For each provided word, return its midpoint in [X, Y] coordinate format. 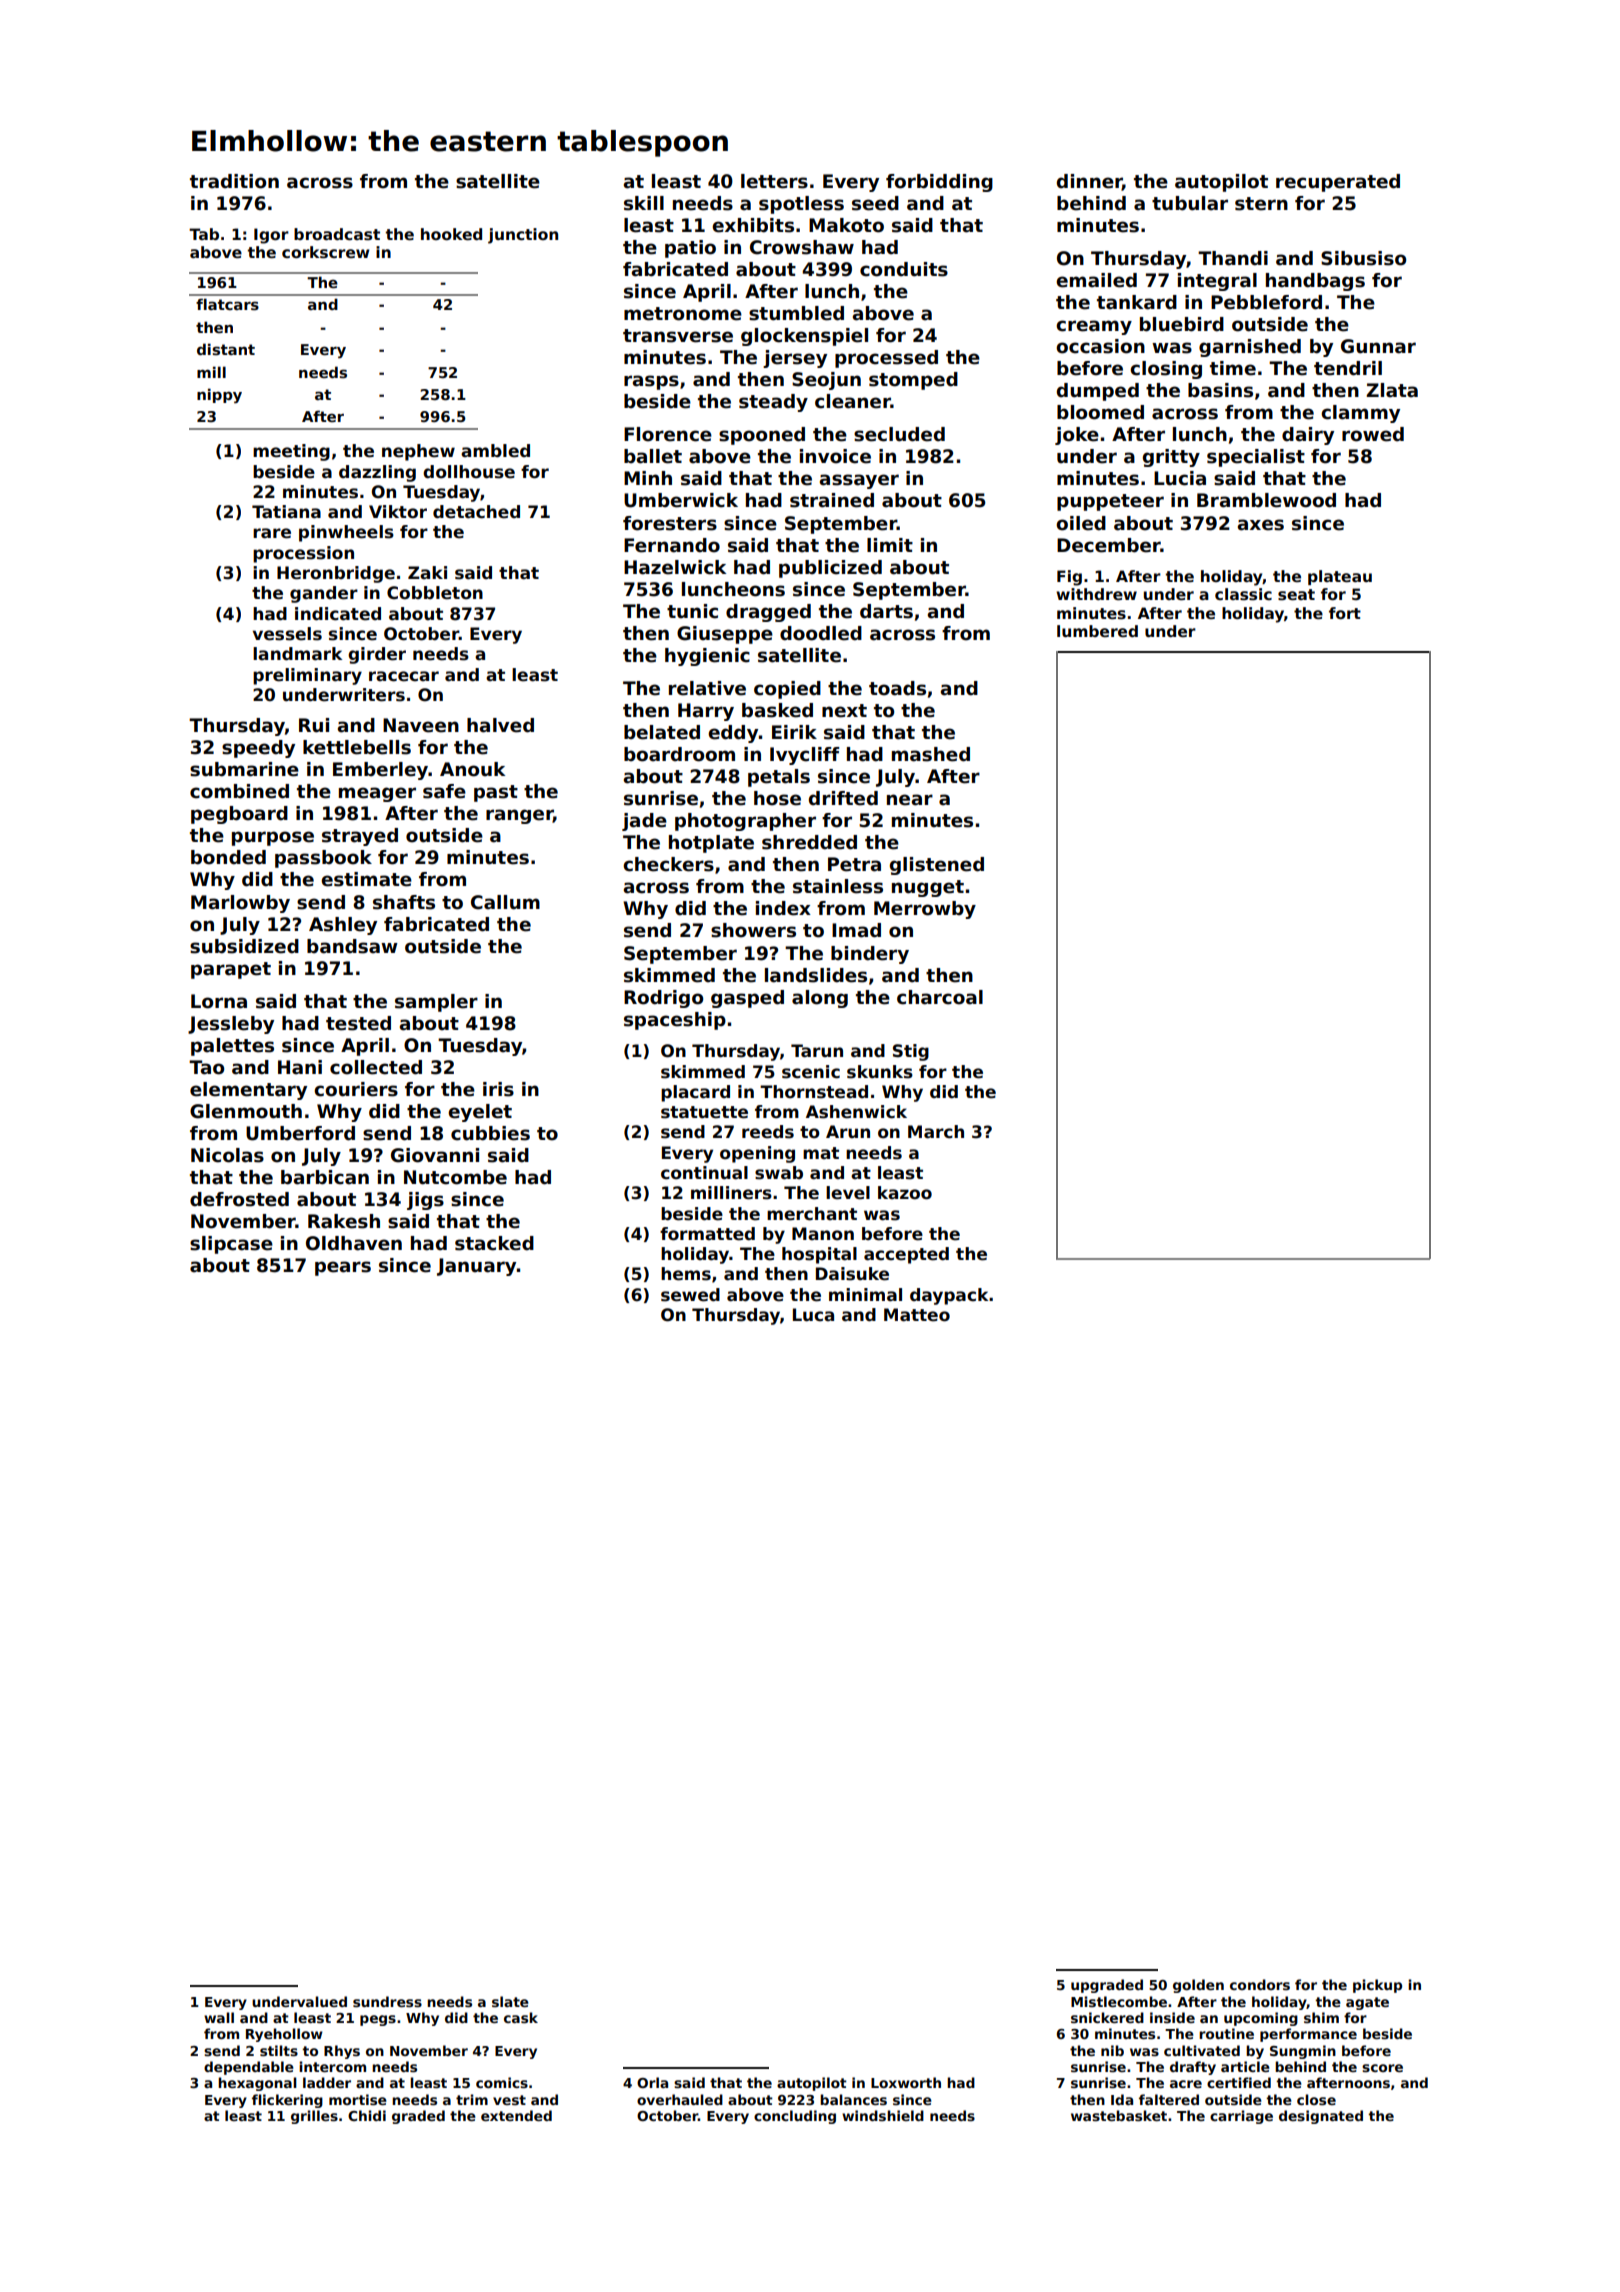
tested [358, 1023]
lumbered [1097, 631]
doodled [821, 633]
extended [516, 2115]
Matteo [917, 1315]
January [476, 1267]
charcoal [940, 997]
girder [377, 655]
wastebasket [1119, 2115]
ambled [495, 451]
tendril [1348, 368]
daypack [949, 1296]
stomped [913, 381]
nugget [928, 888]
